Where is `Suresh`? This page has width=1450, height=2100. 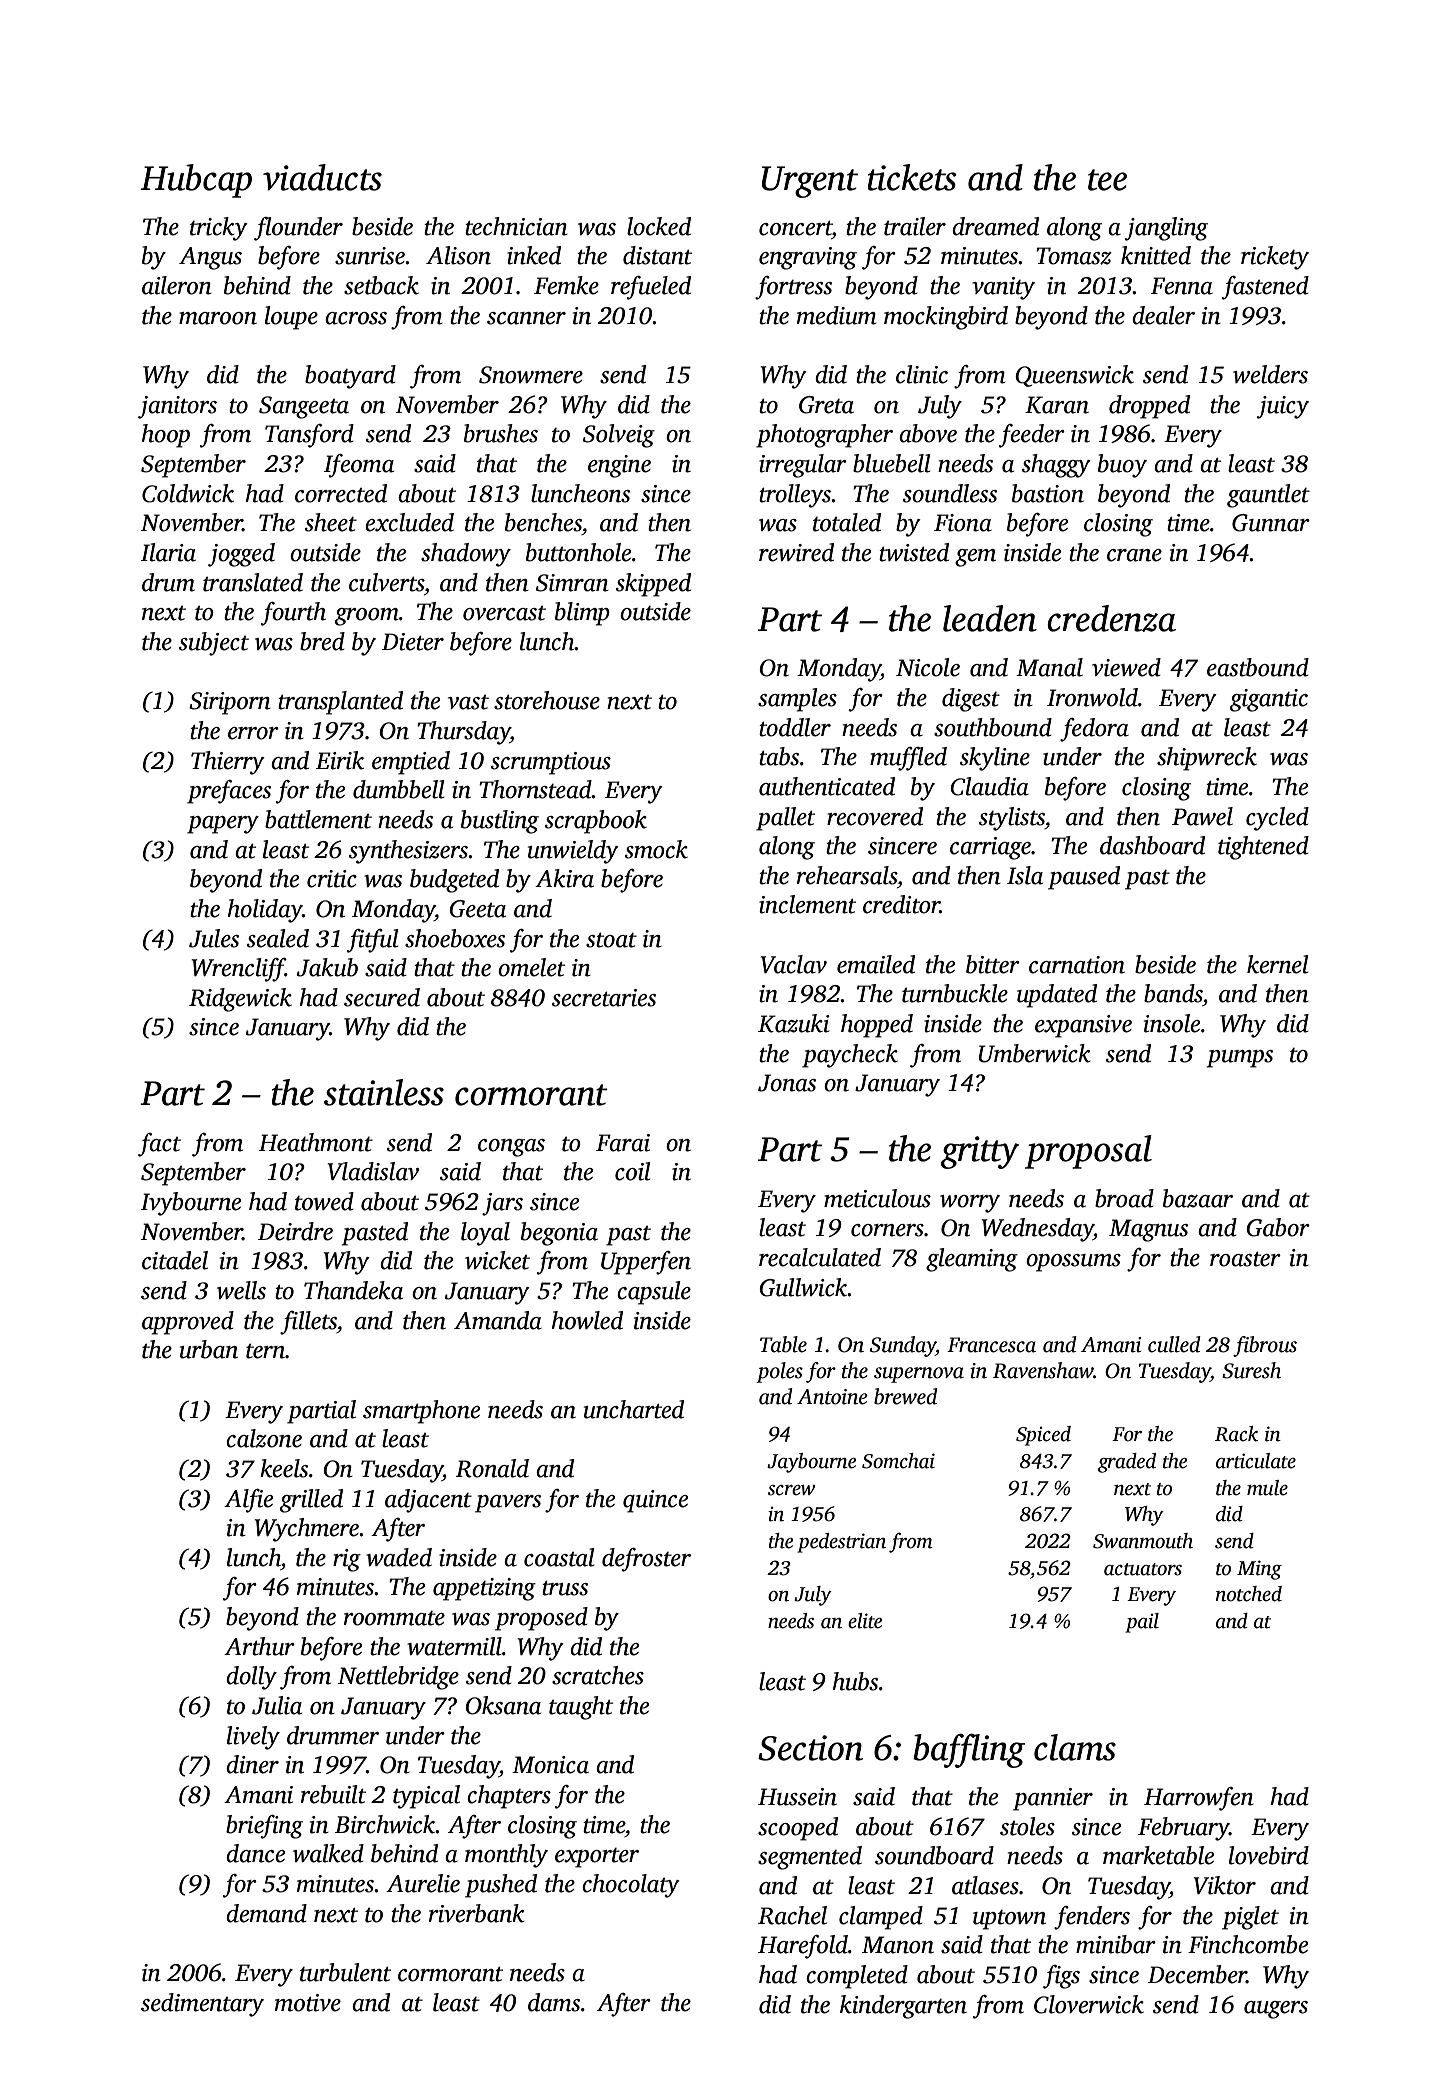 Suresh is located at coordinates (1251, 1370).
